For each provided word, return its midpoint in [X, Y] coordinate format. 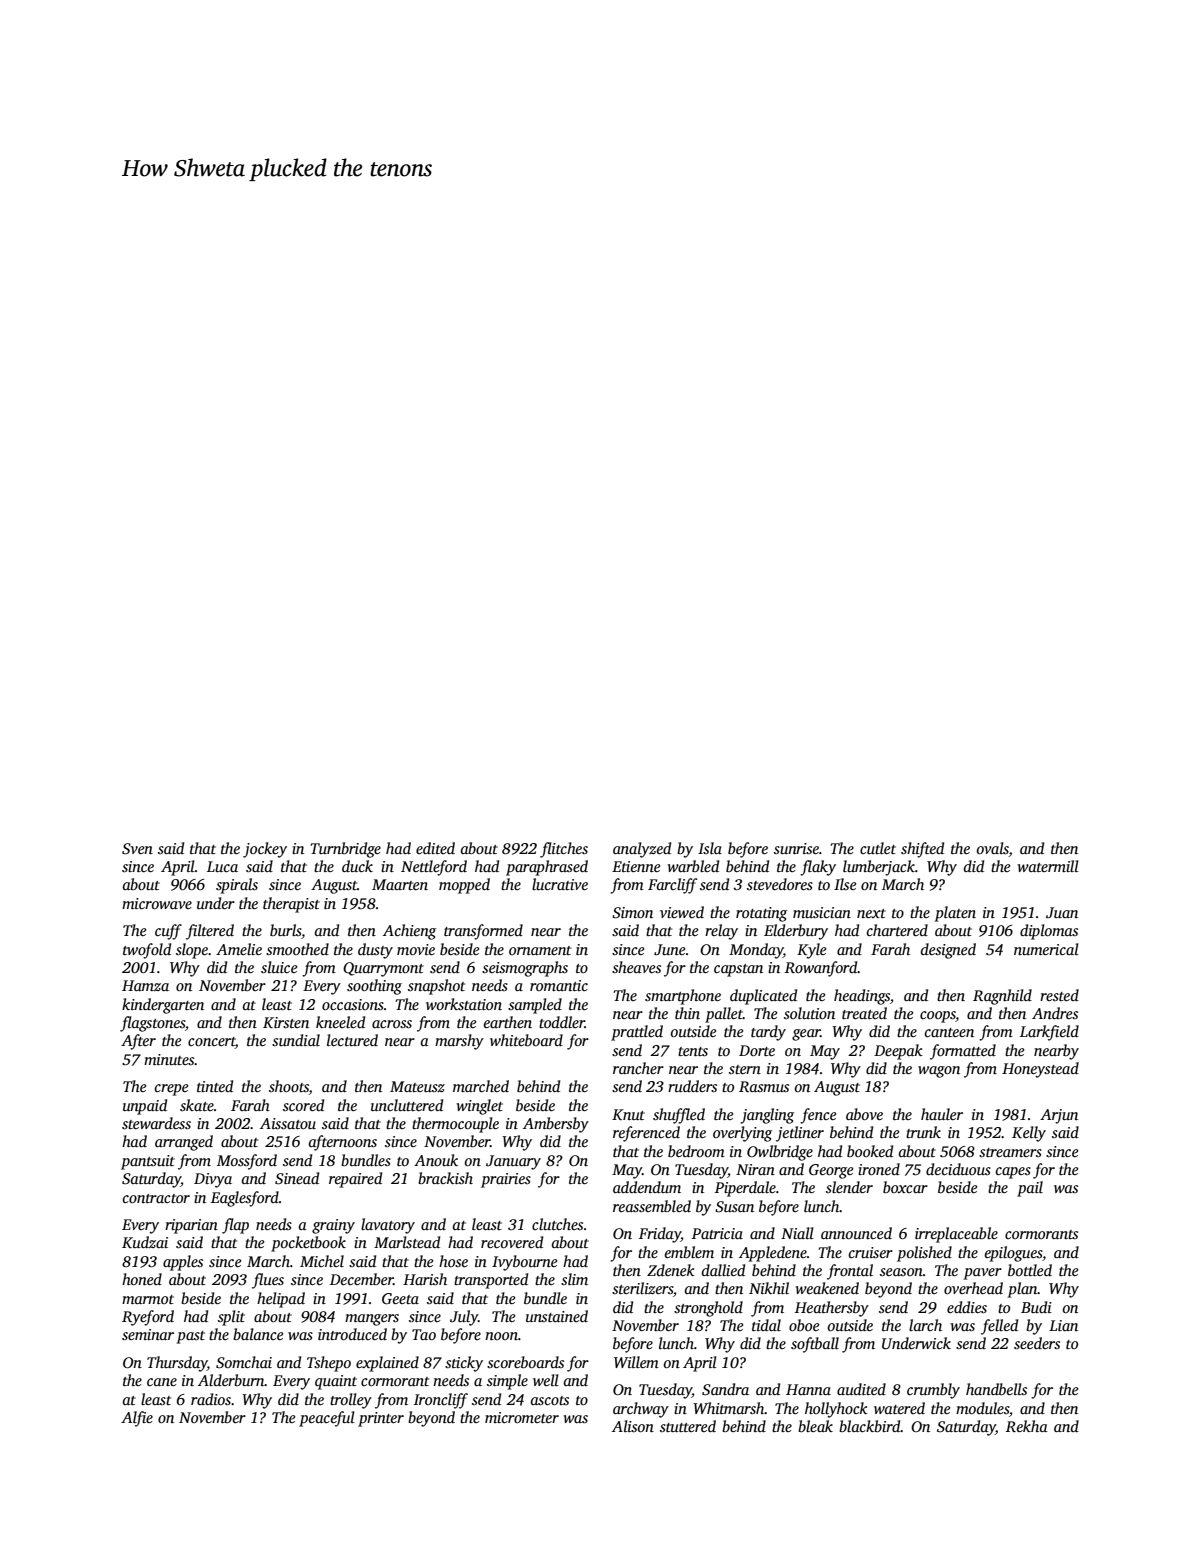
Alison [633, 1426]
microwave [157, 903]
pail [1030, 1189]
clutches [557, 1224]
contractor [156, 1198]
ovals [992, 848]
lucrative [560, 884]
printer [381, 1419]
